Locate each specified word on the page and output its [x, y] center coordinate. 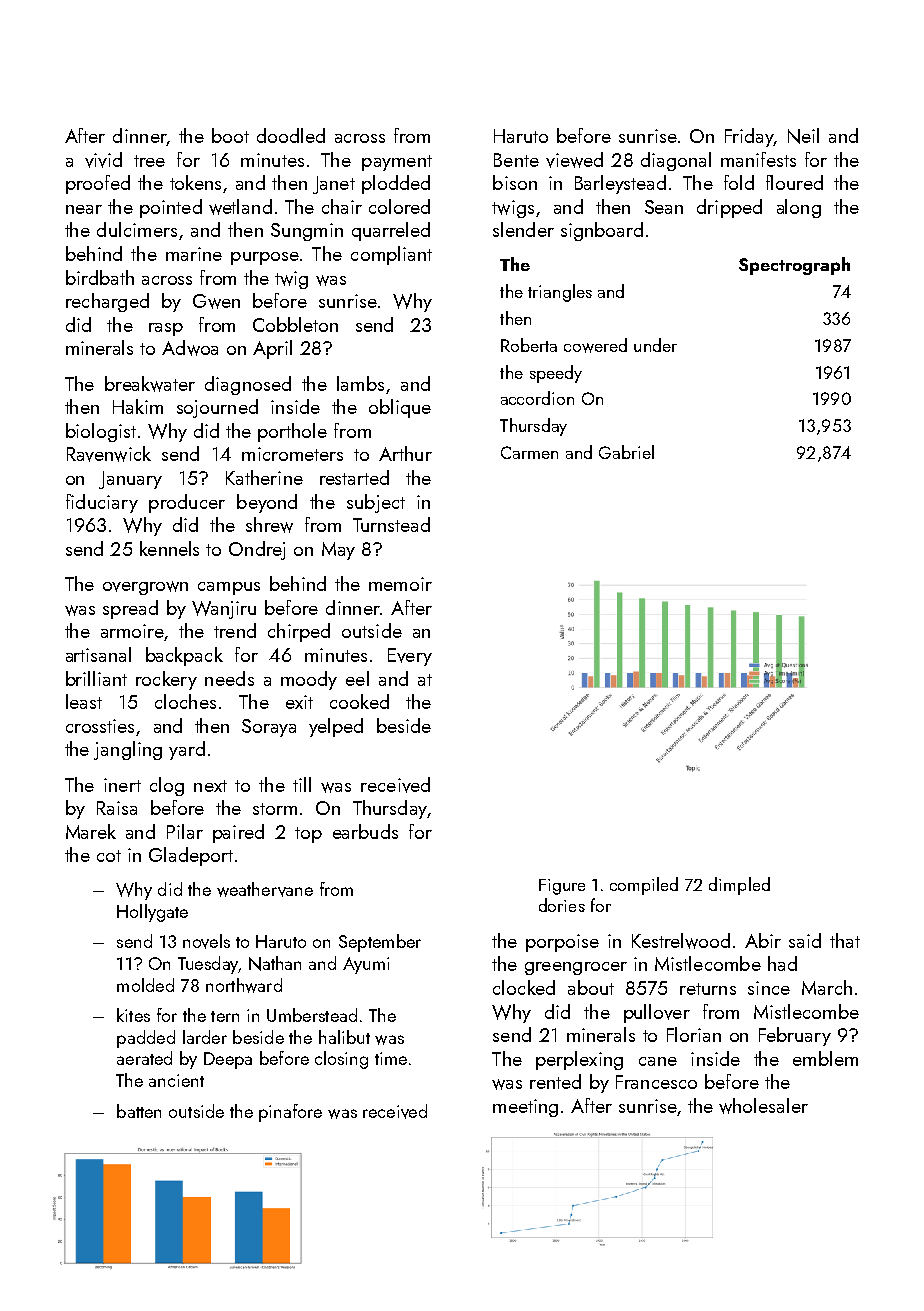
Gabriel [626, 452]
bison [515, 182]
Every [410, 657]
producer [187, 503]
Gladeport [191, 856]
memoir [400, 584]
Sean [664, 207]
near [84, 209]
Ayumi [366, 965]
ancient [176, 1080]
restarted [354, 477]
